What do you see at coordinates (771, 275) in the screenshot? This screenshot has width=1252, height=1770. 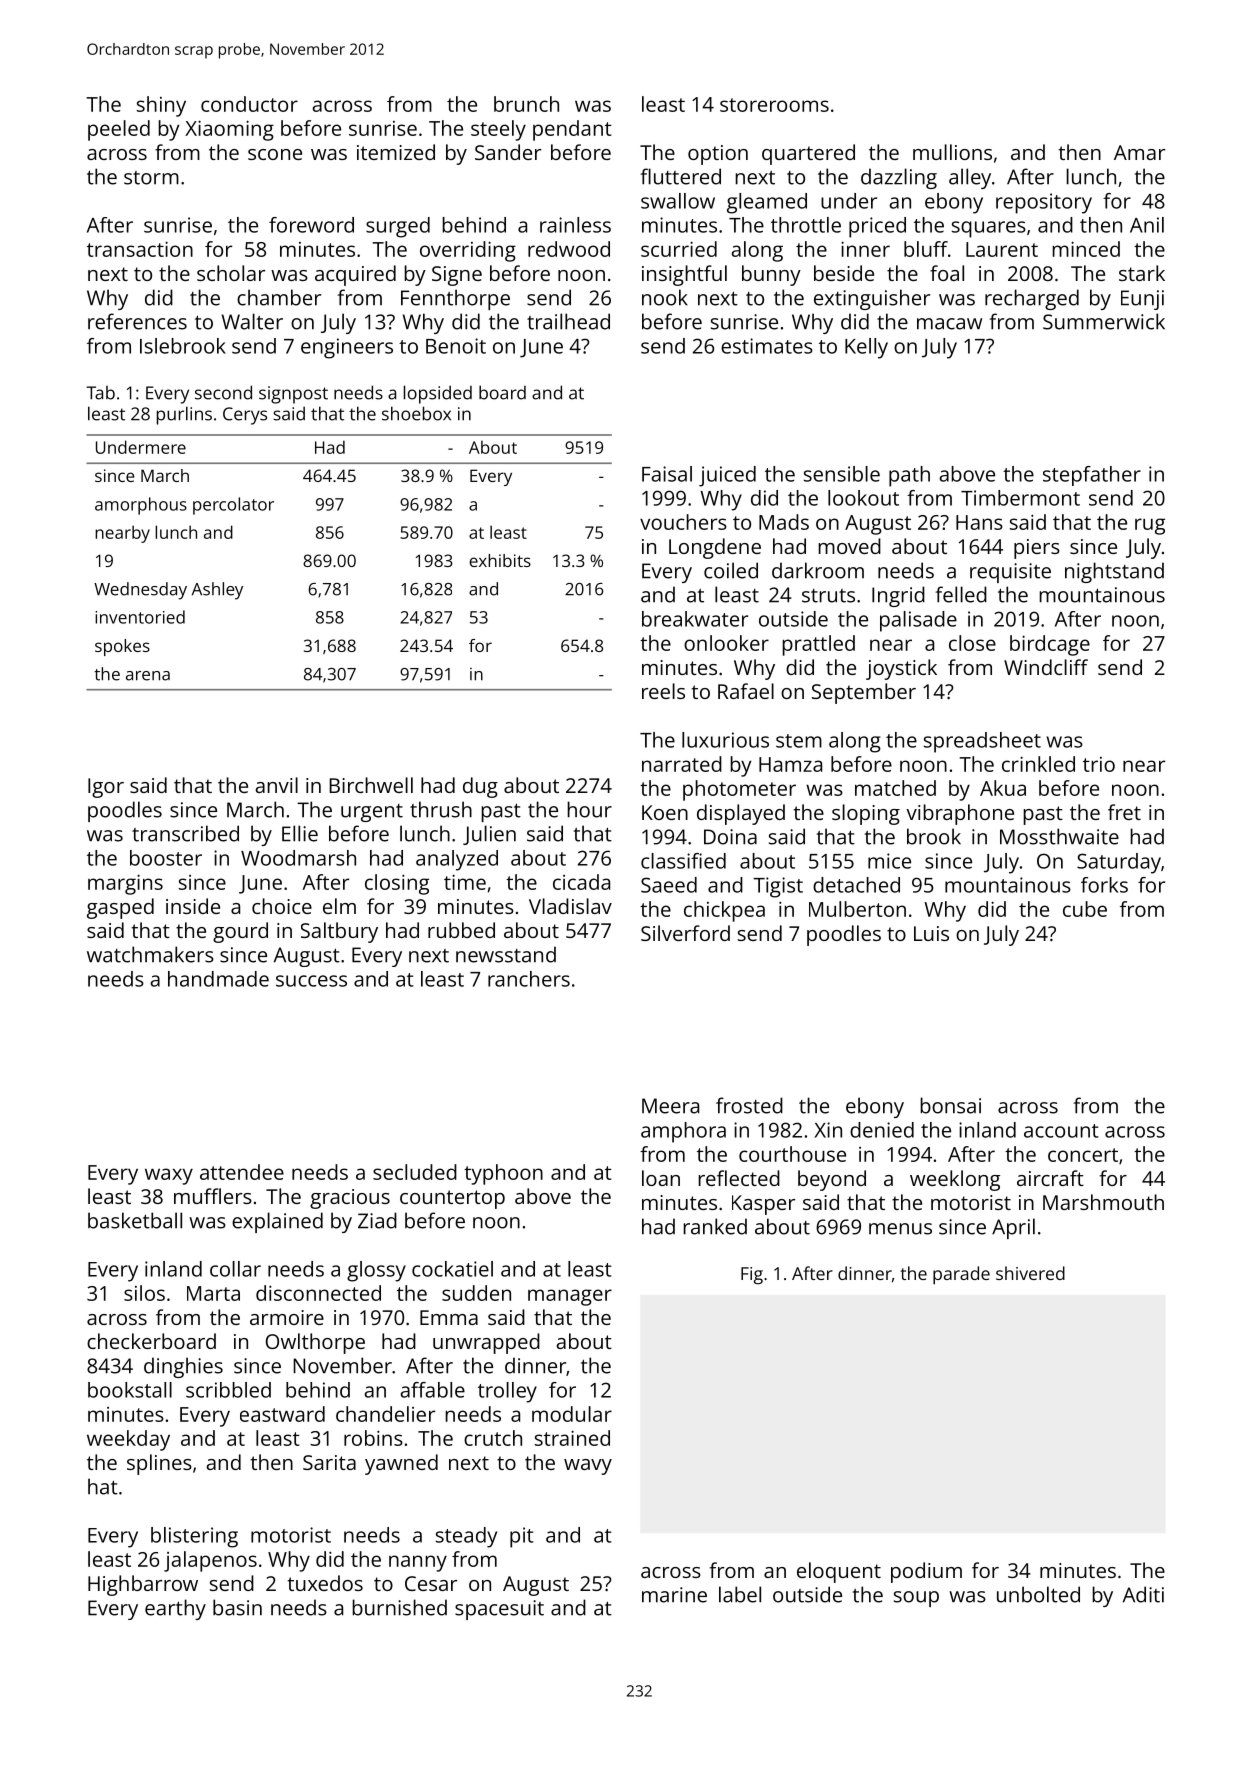 I see `bunny` at bounding box center [771, 275].
